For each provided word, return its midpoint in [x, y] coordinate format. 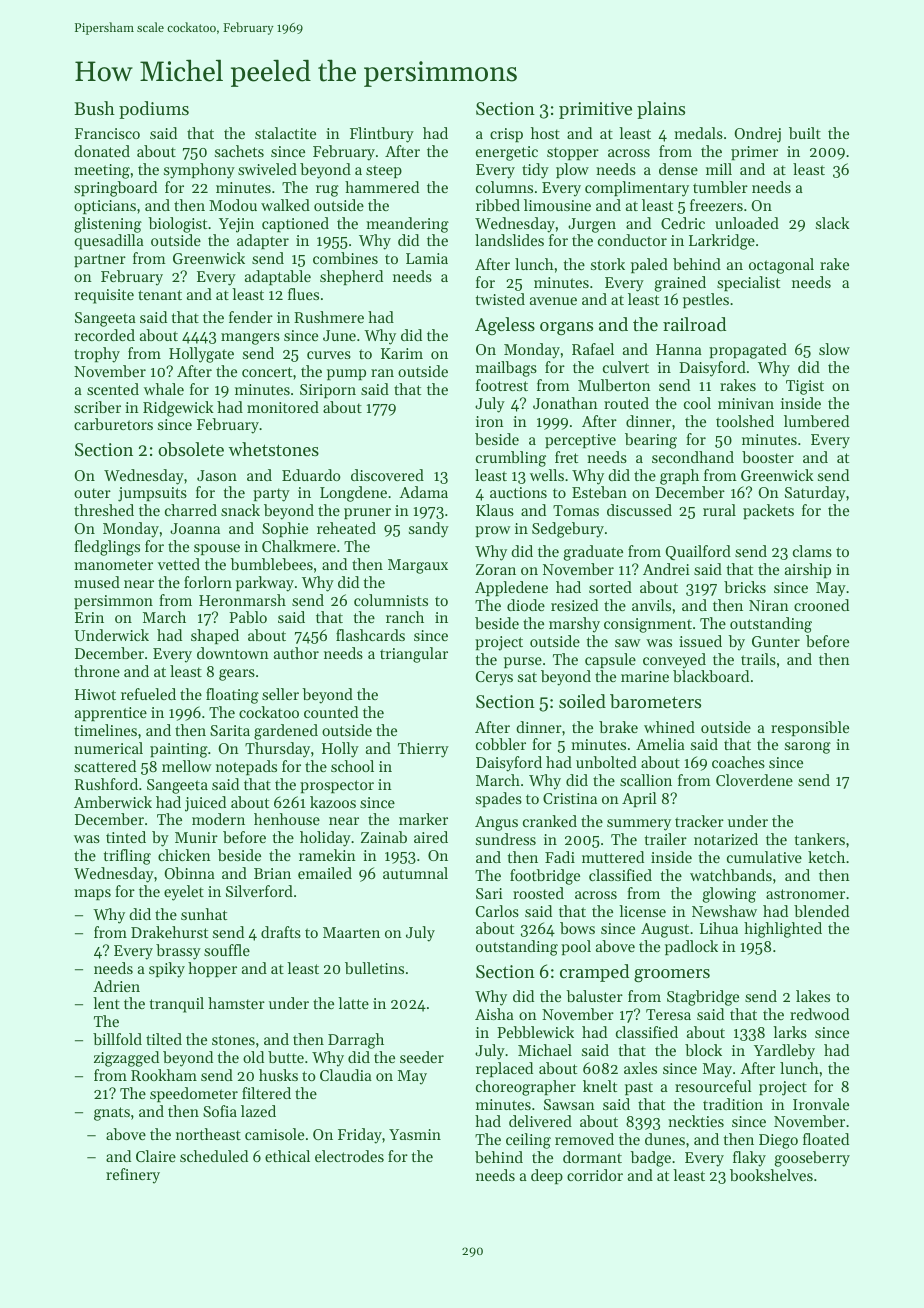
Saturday [815, 494]
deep [547, 1176]
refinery [133, 1176]
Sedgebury [568, 530]
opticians [105, 207]
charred [191, 510]
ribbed [498, 205]
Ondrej [757, 135]
